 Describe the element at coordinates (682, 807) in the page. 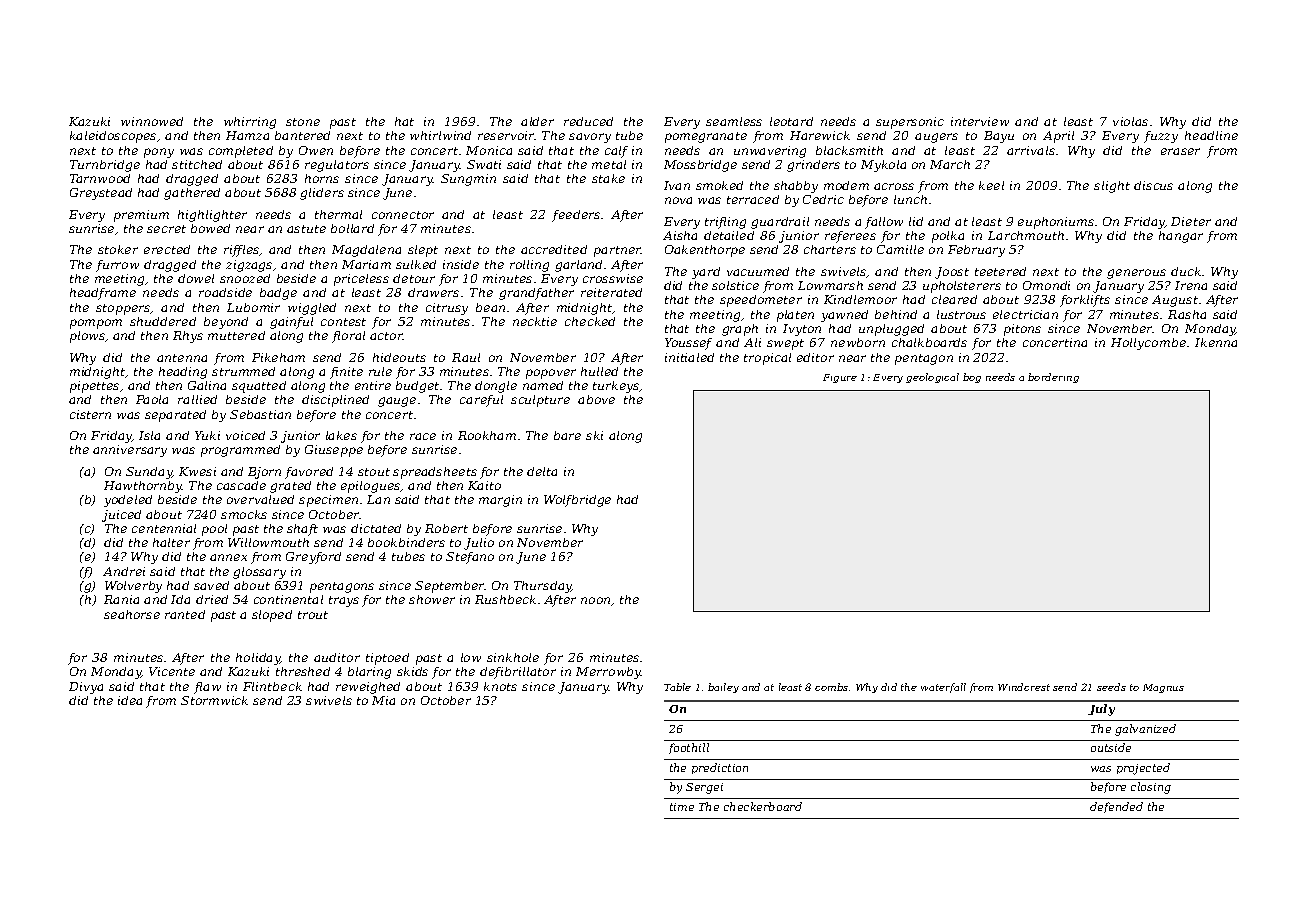

I see `time` at that location.
